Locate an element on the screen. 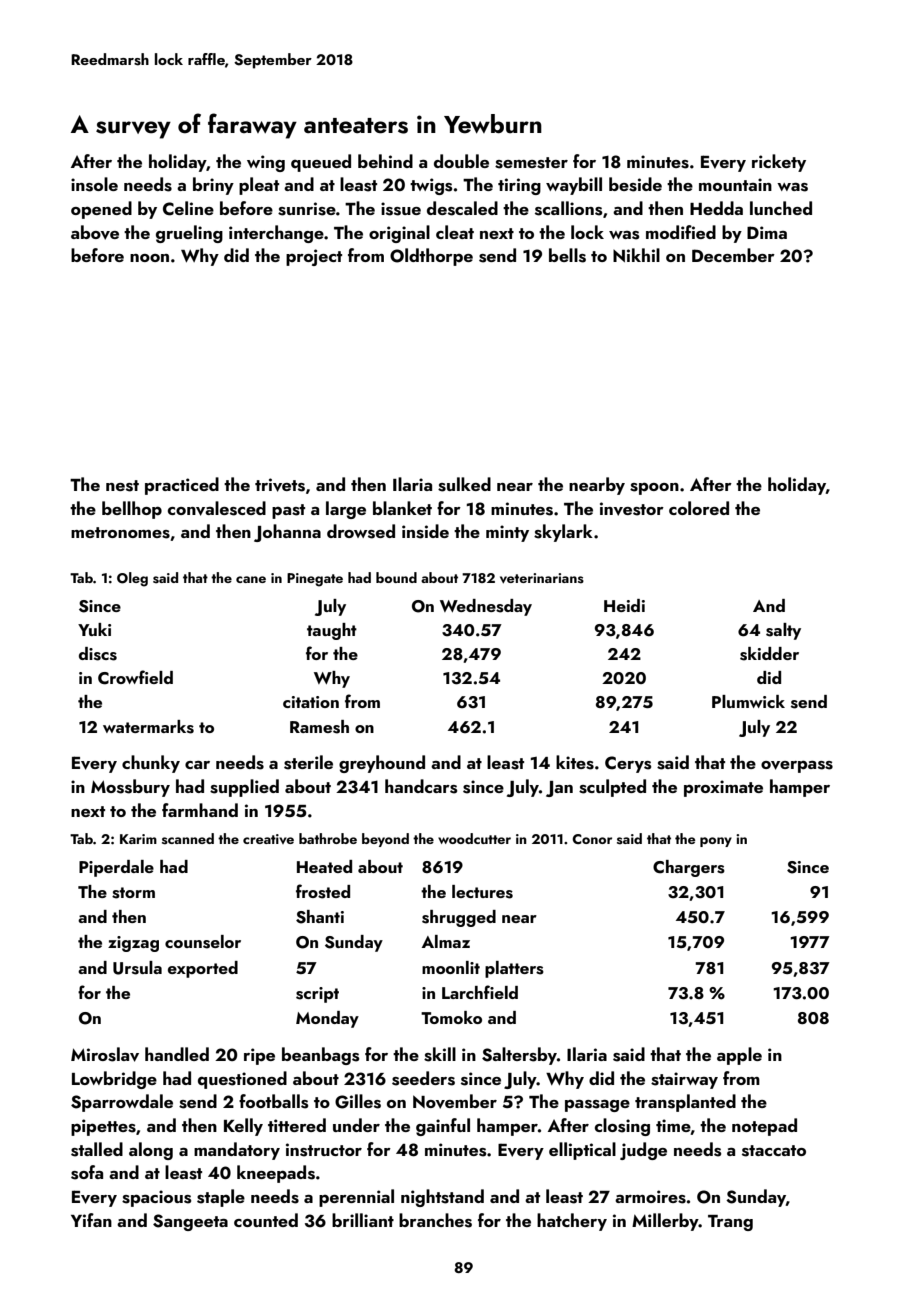 This screenshot has height=1316, width=908. overpass is located at coordinates (797, 766).
